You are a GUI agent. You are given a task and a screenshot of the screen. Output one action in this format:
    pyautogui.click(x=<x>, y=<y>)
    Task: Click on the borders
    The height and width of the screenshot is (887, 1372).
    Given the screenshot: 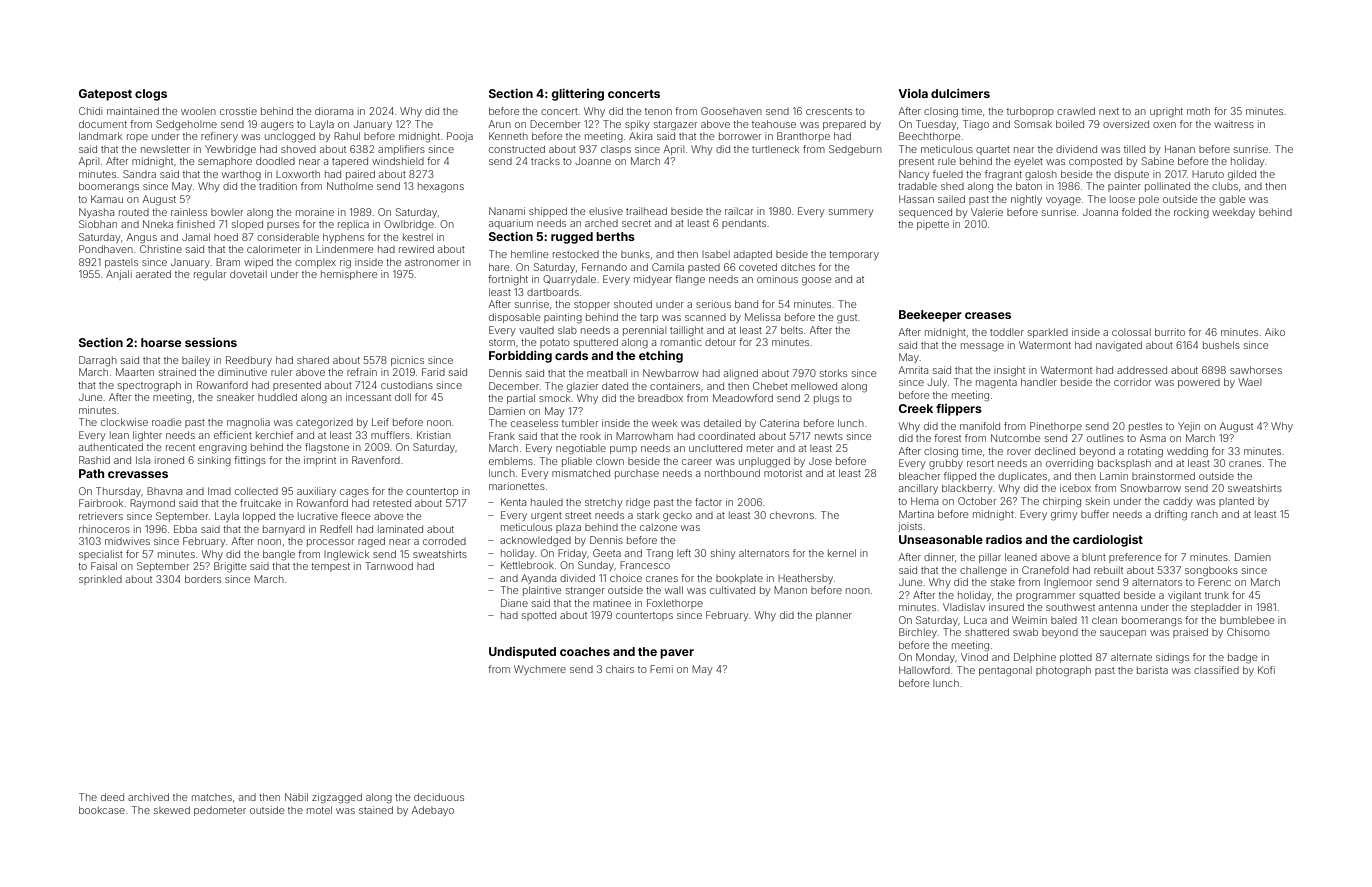 What is the action you would take?
    pyautogui.click(x=203, y=579)
